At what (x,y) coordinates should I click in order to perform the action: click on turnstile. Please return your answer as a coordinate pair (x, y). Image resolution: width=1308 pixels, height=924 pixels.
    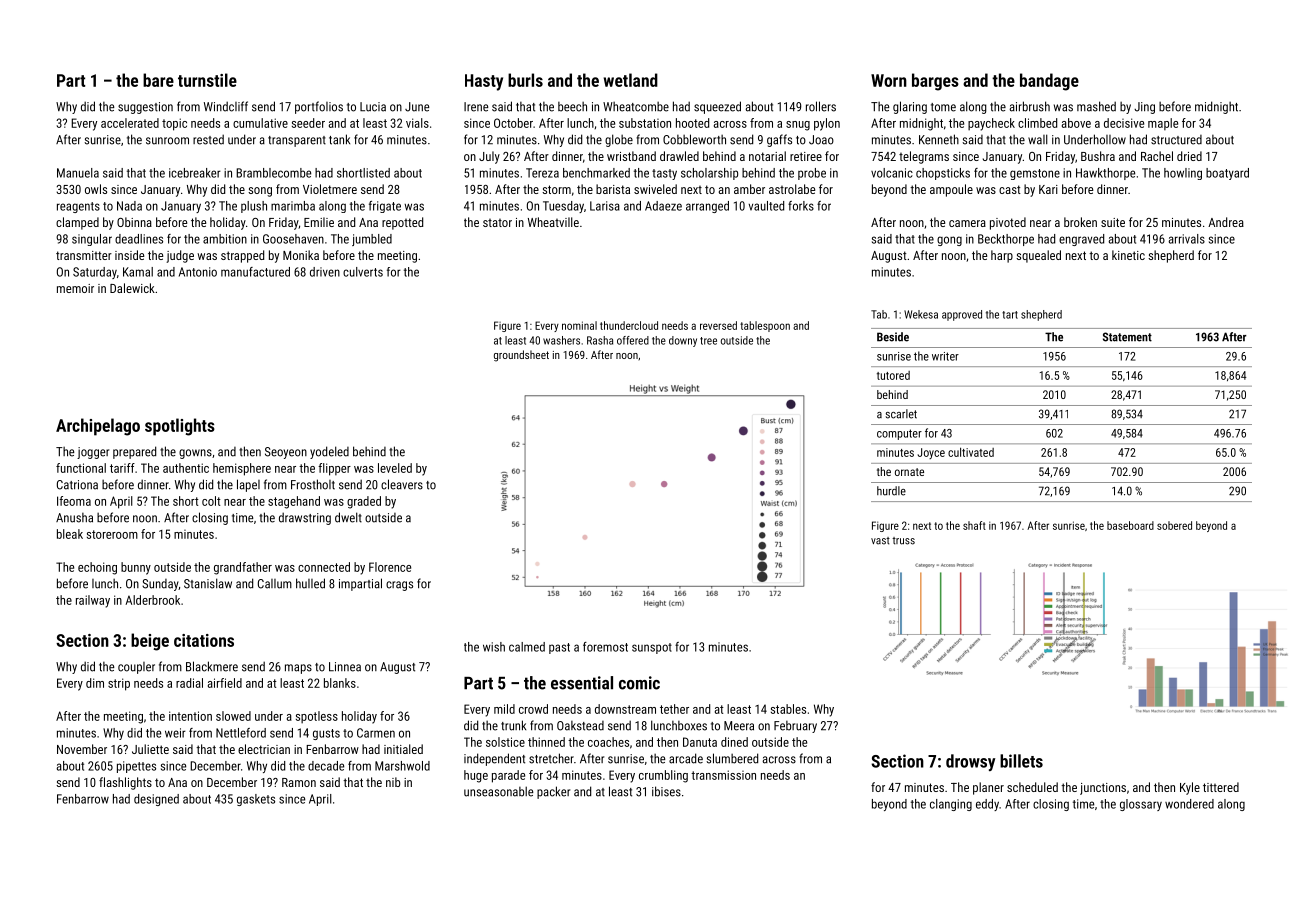
    Looking at the image, I should click on (207, 80).
